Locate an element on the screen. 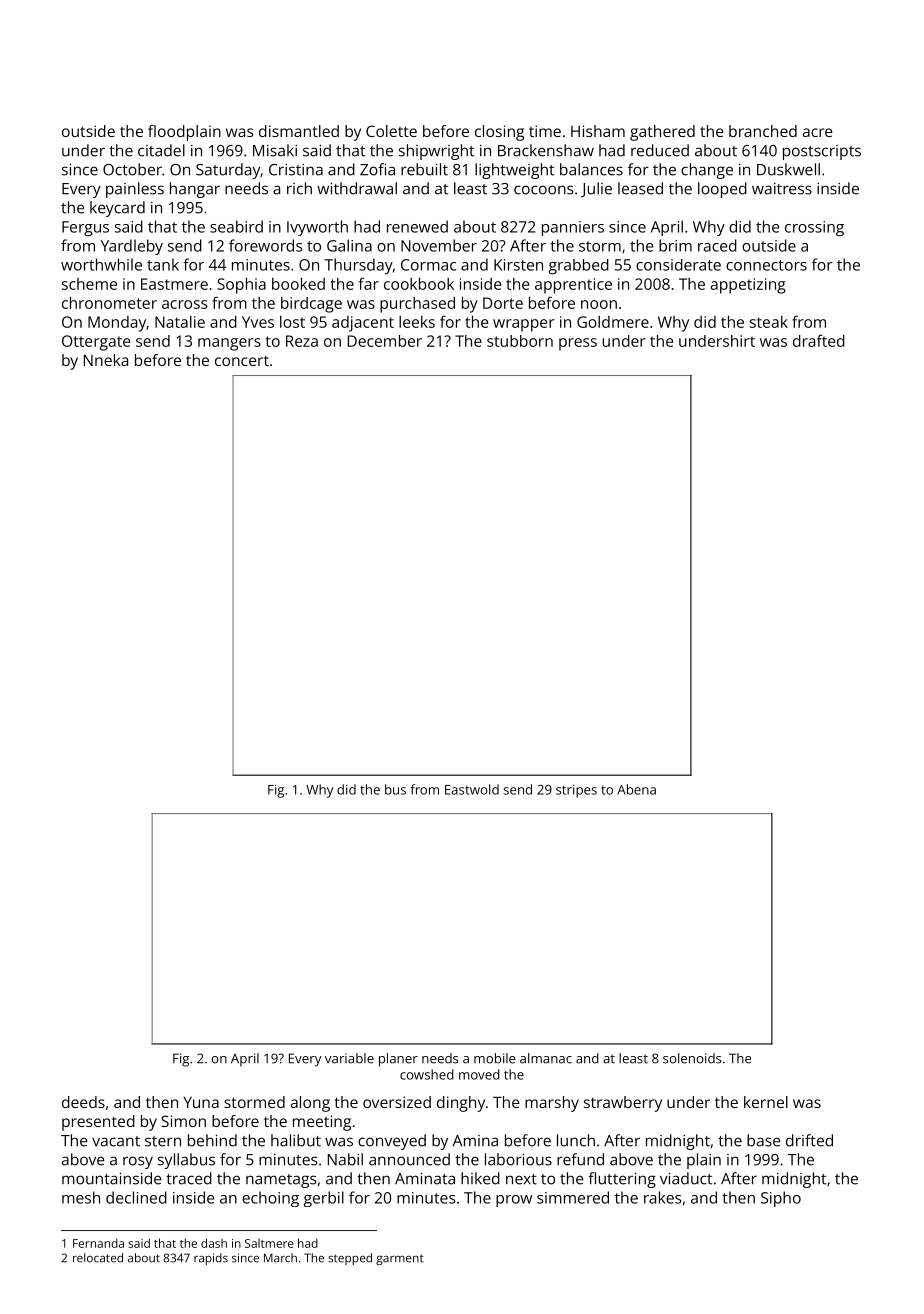 The width and height of the screenshot is (924, 1314). prow is located at coordinates (514, 1201).
